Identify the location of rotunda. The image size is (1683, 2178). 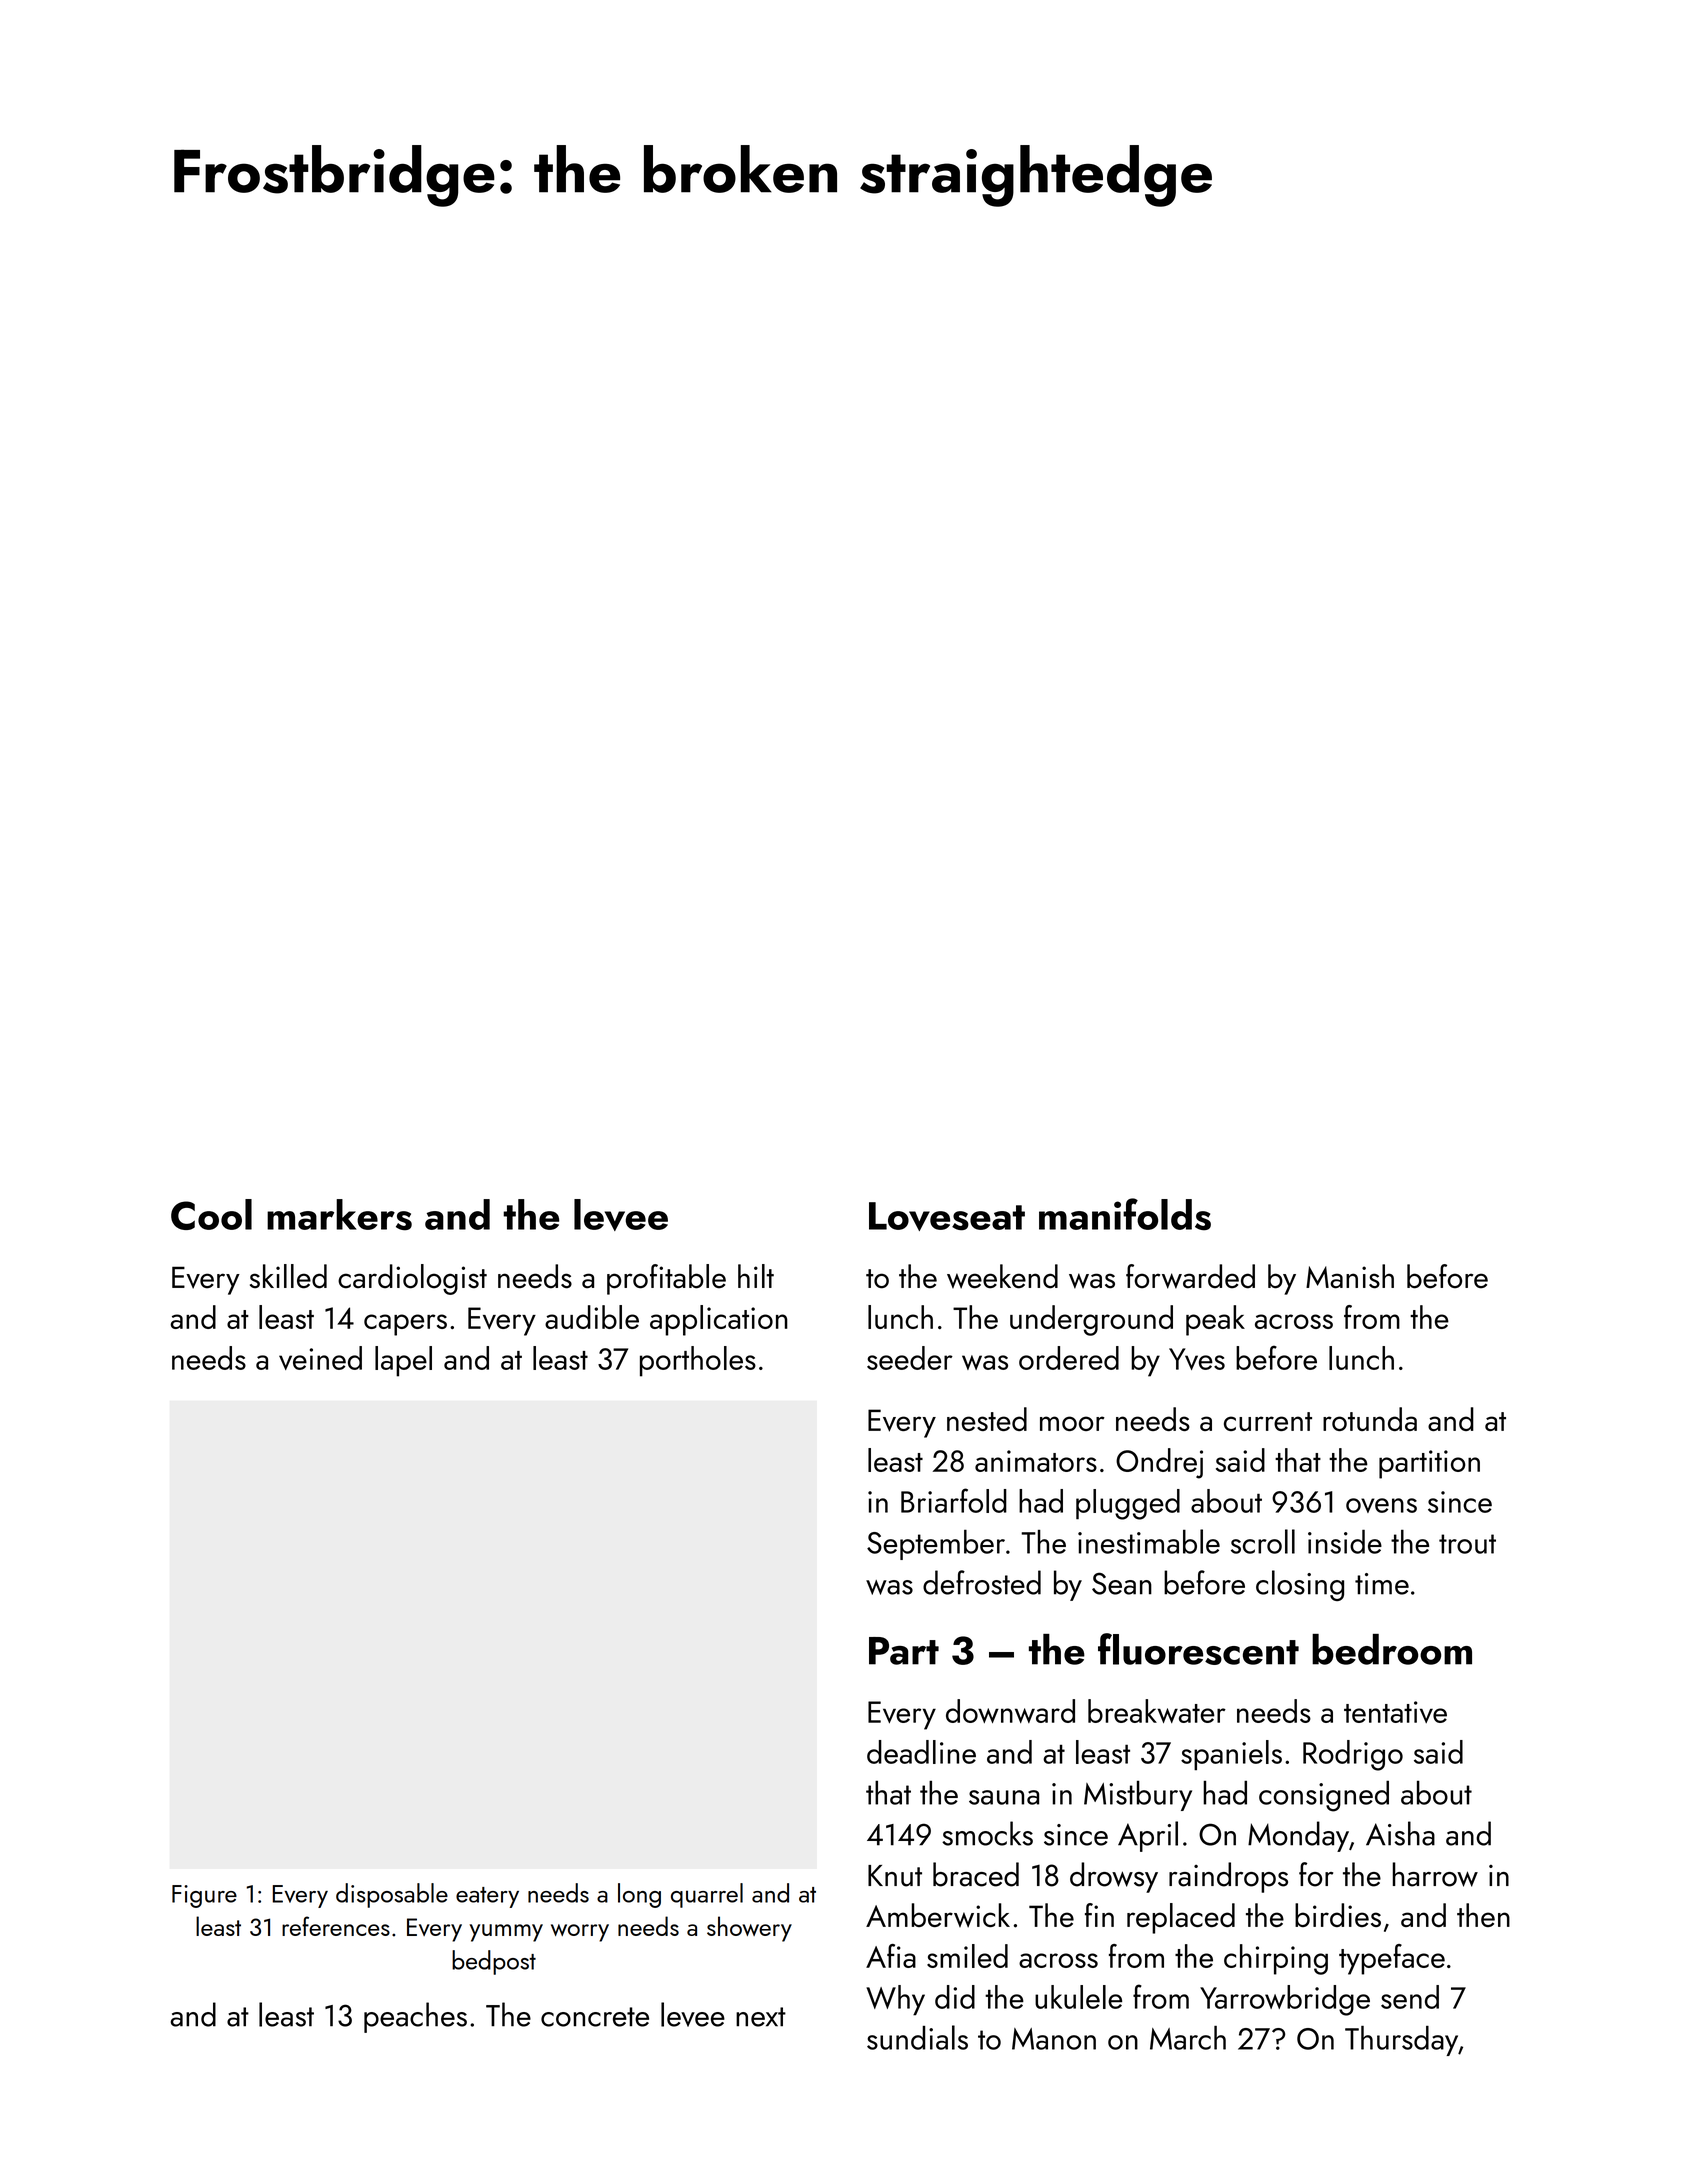
(1370, 1419).
